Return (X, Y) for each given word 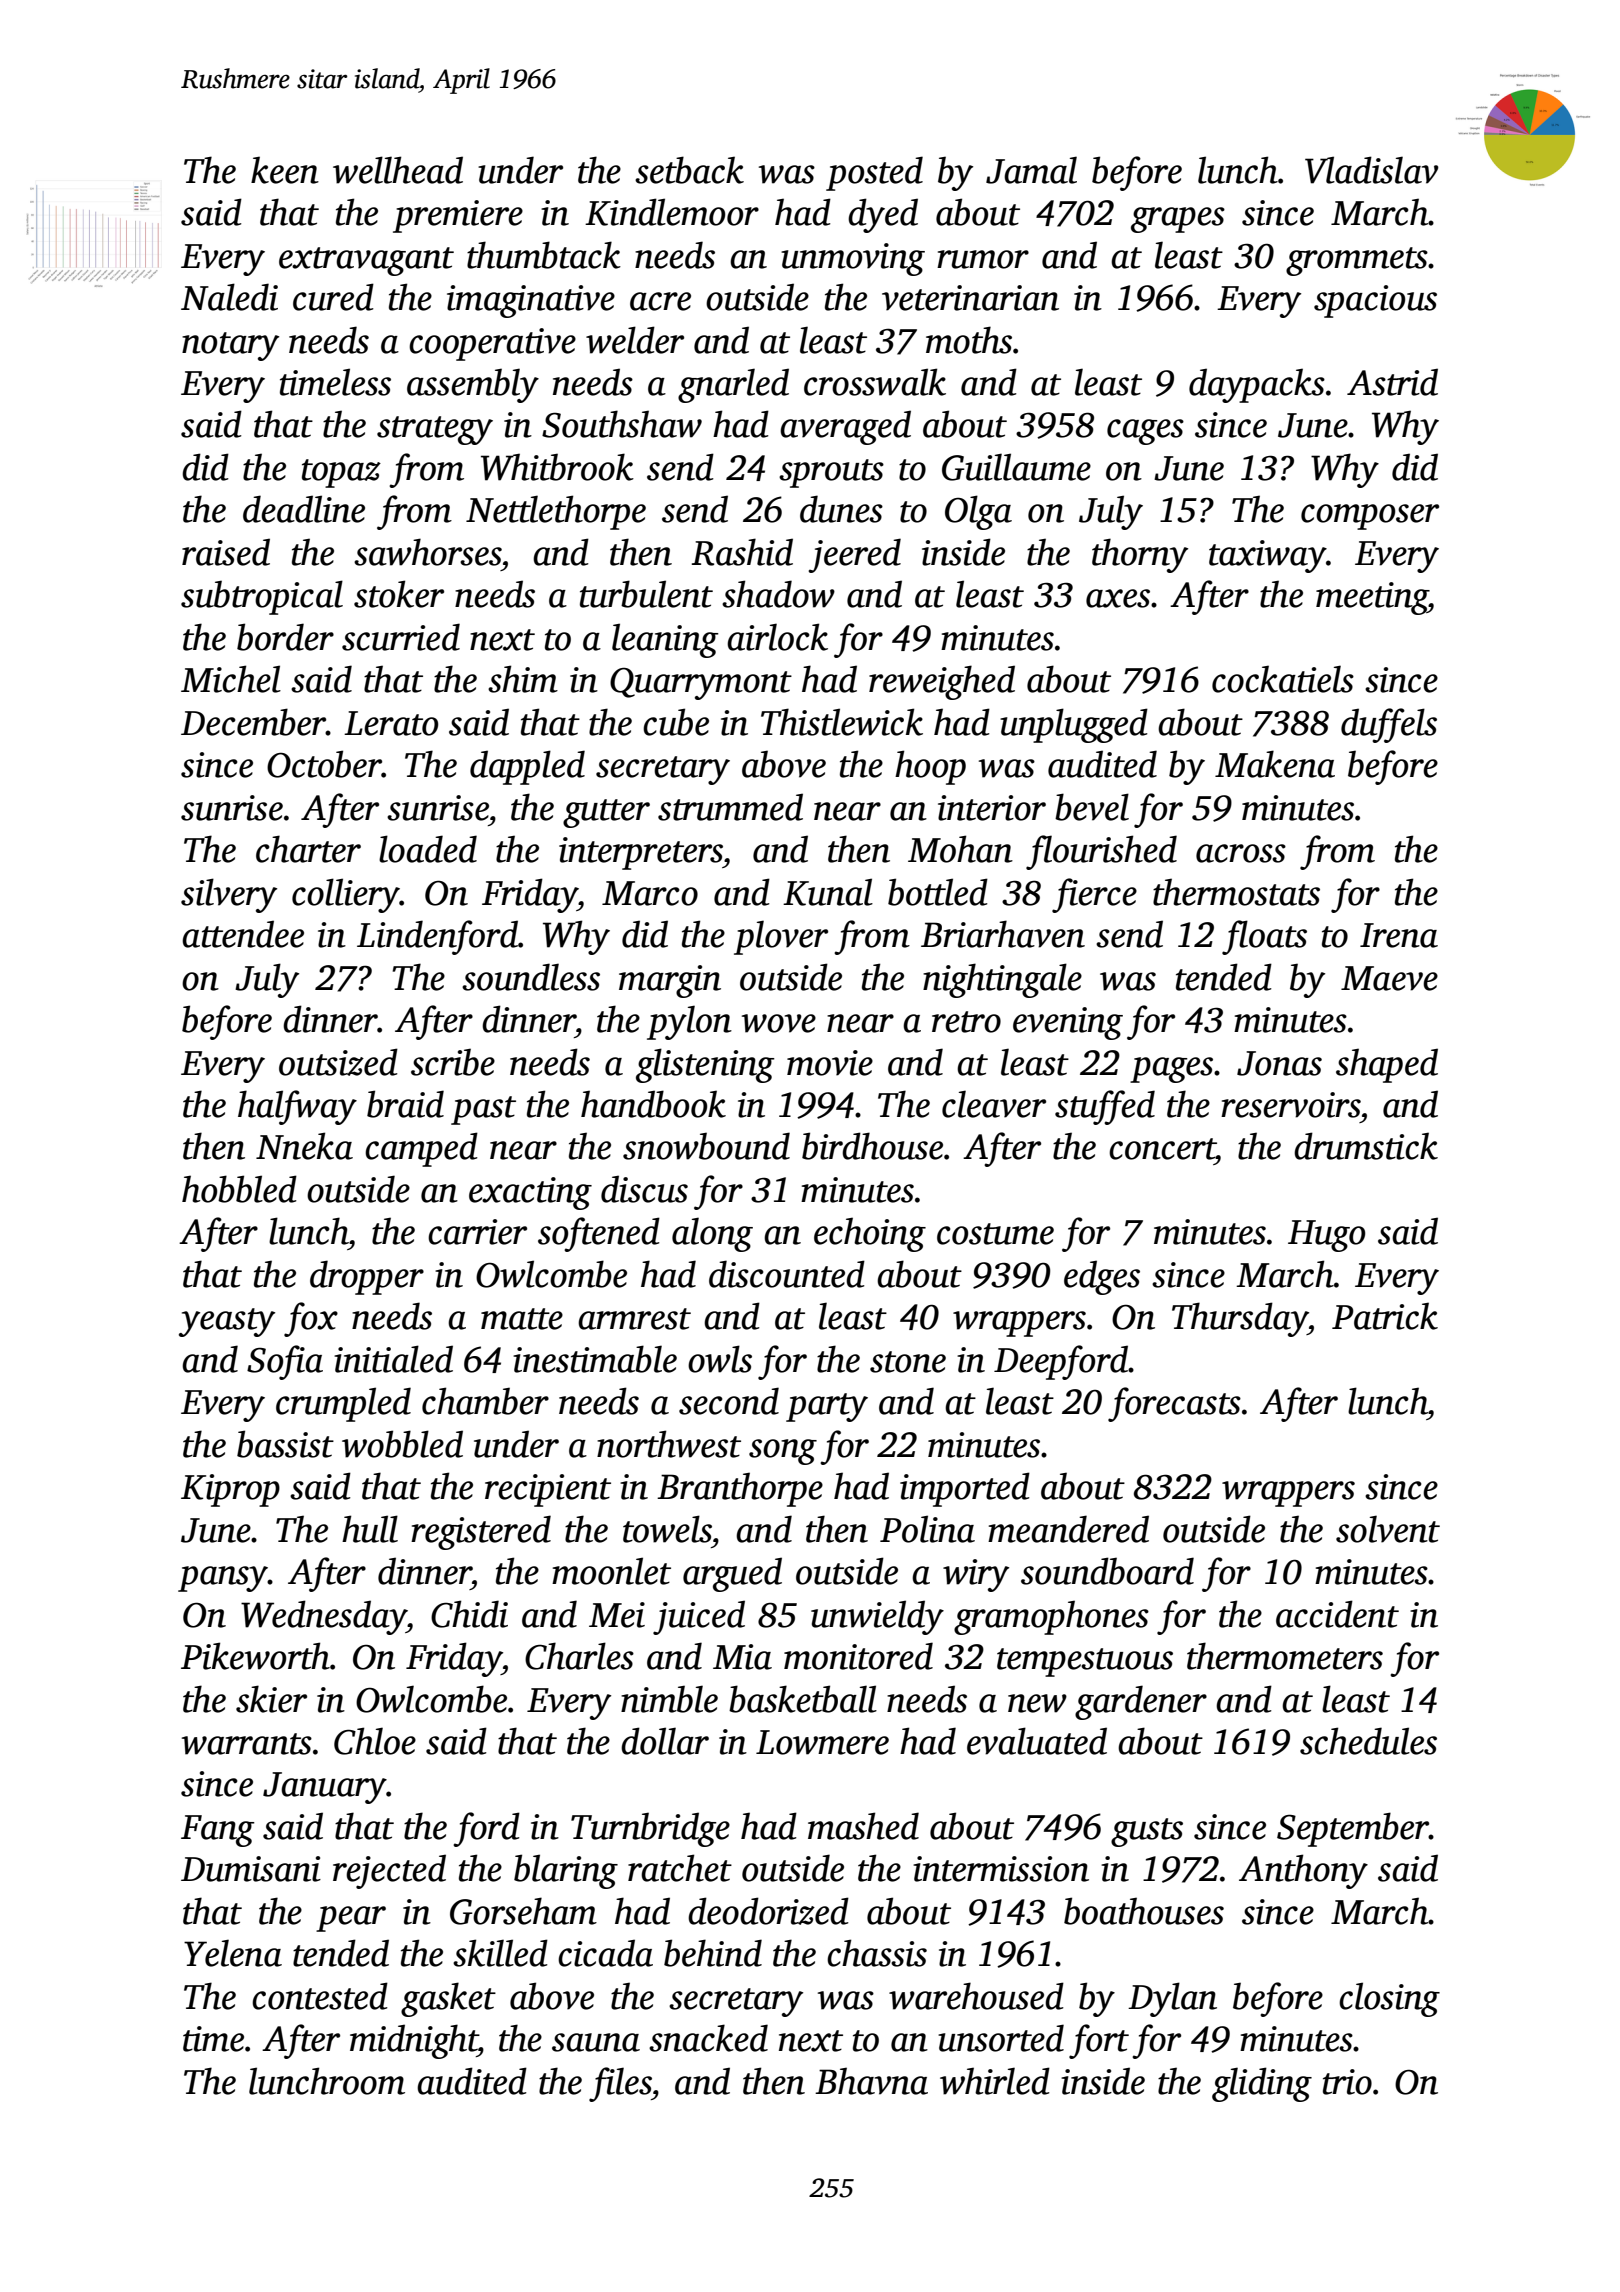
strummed (730, 807)
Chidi (469, 1614)
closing (1389, 1999)
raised (226, 552)
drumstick (1366, 1146)
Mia (742, 1657)
